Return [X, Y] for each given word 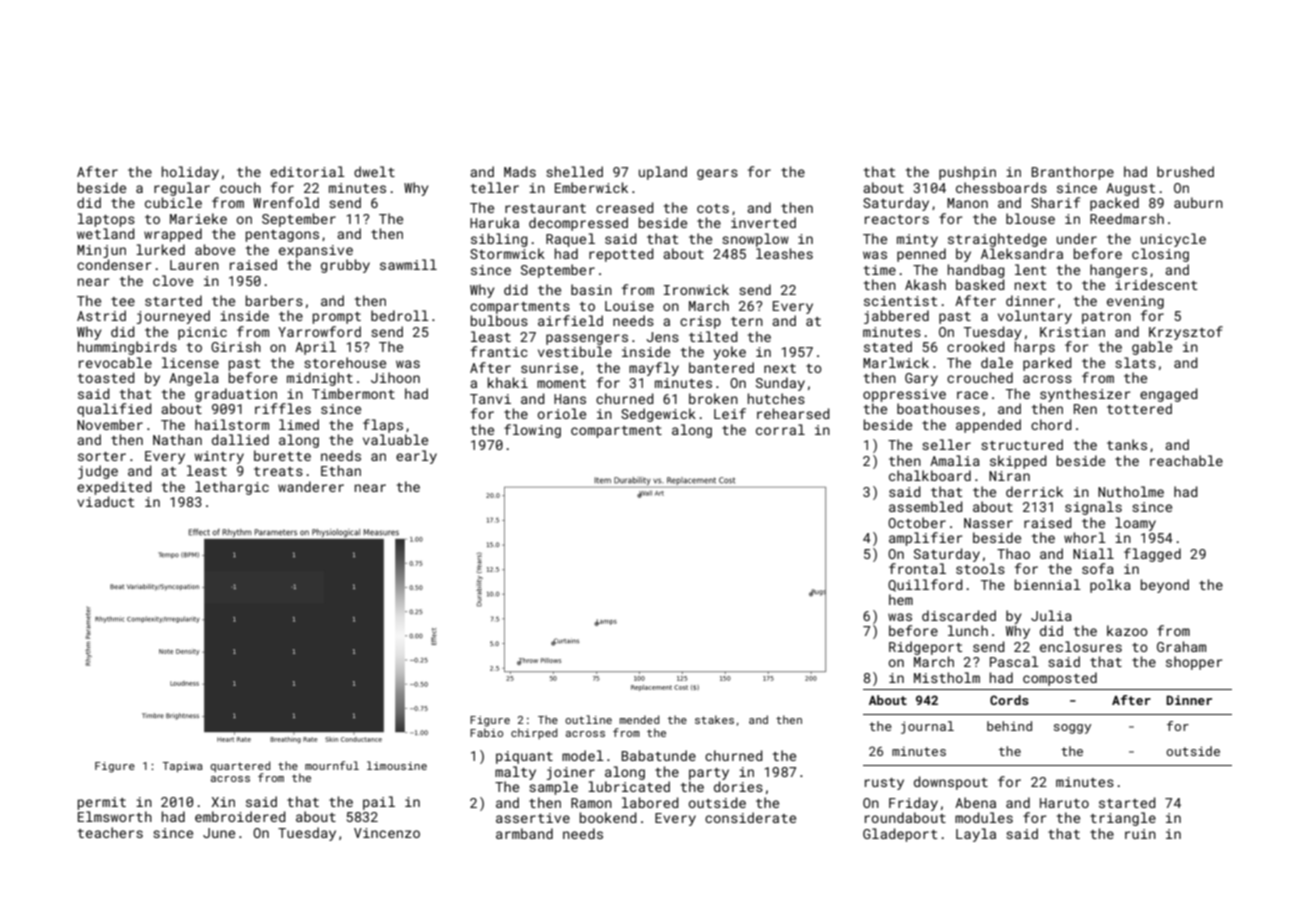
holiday [190, 173]
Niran [1009, 476]
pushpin [967, 173]
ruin [1140, 834]
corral [780, 429]
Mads [520, 171]
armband [524, 833]
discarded [959, 615]
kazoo [1127, 630]
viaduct [105, 501]
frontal [917, 568]
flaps [383, 426]
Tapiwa [182, 767]
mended [639, 719]
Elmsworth [115, 816]
